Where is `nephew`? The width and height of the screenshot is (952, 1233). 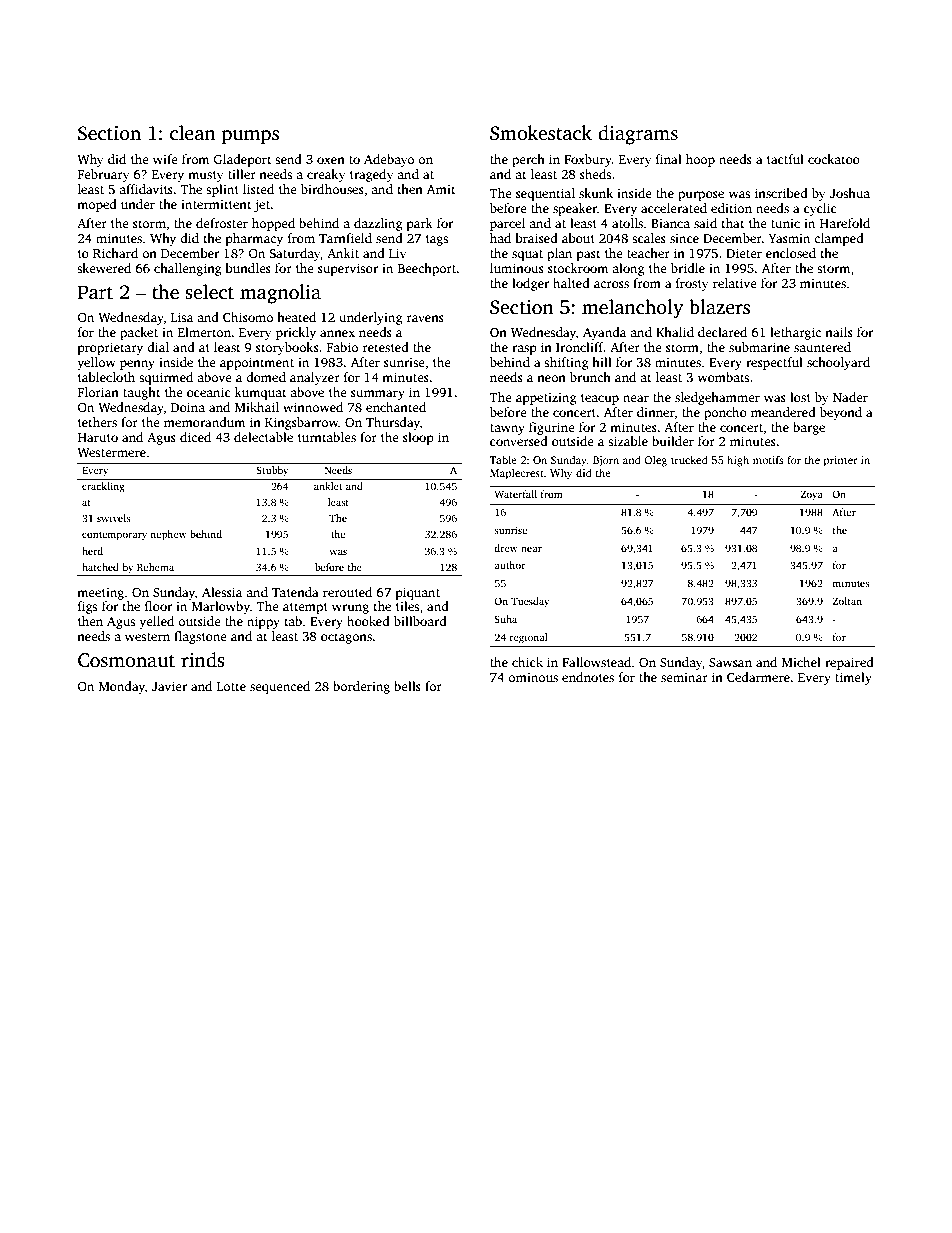 nephew is located at coordinates (168, 535).
